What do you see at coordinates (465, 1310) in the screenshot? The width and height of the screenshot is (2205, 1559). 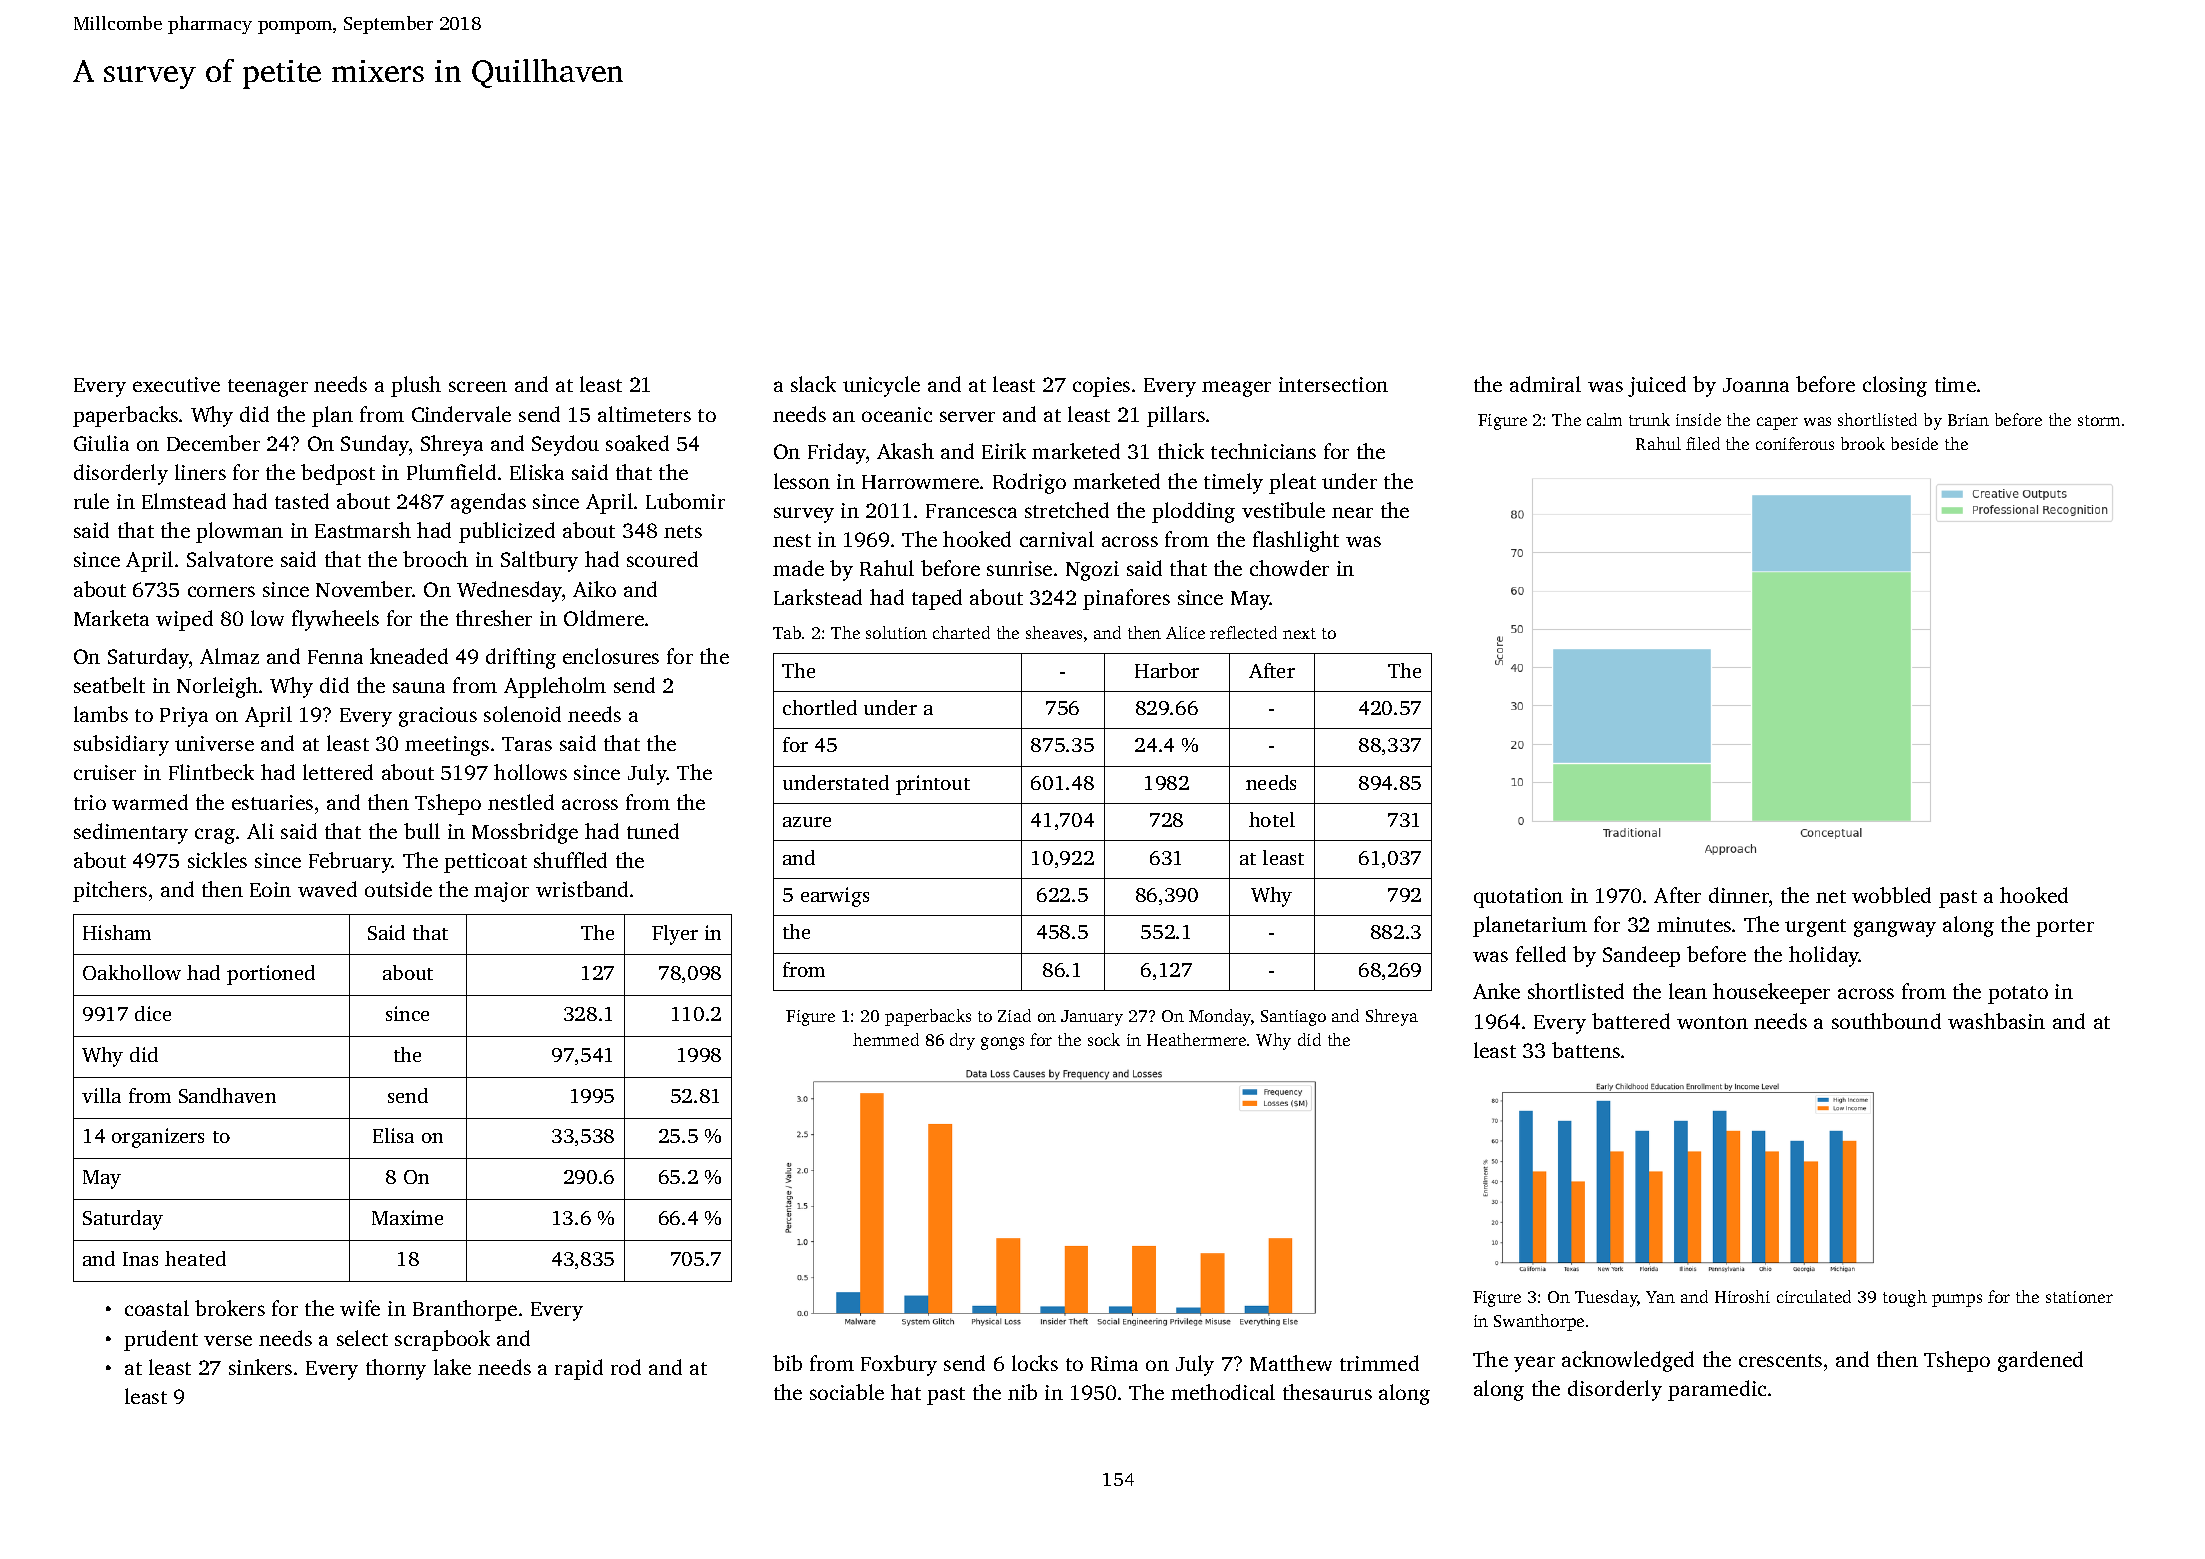 I see `Branthorpe` at bounding box center [465, 1310].
